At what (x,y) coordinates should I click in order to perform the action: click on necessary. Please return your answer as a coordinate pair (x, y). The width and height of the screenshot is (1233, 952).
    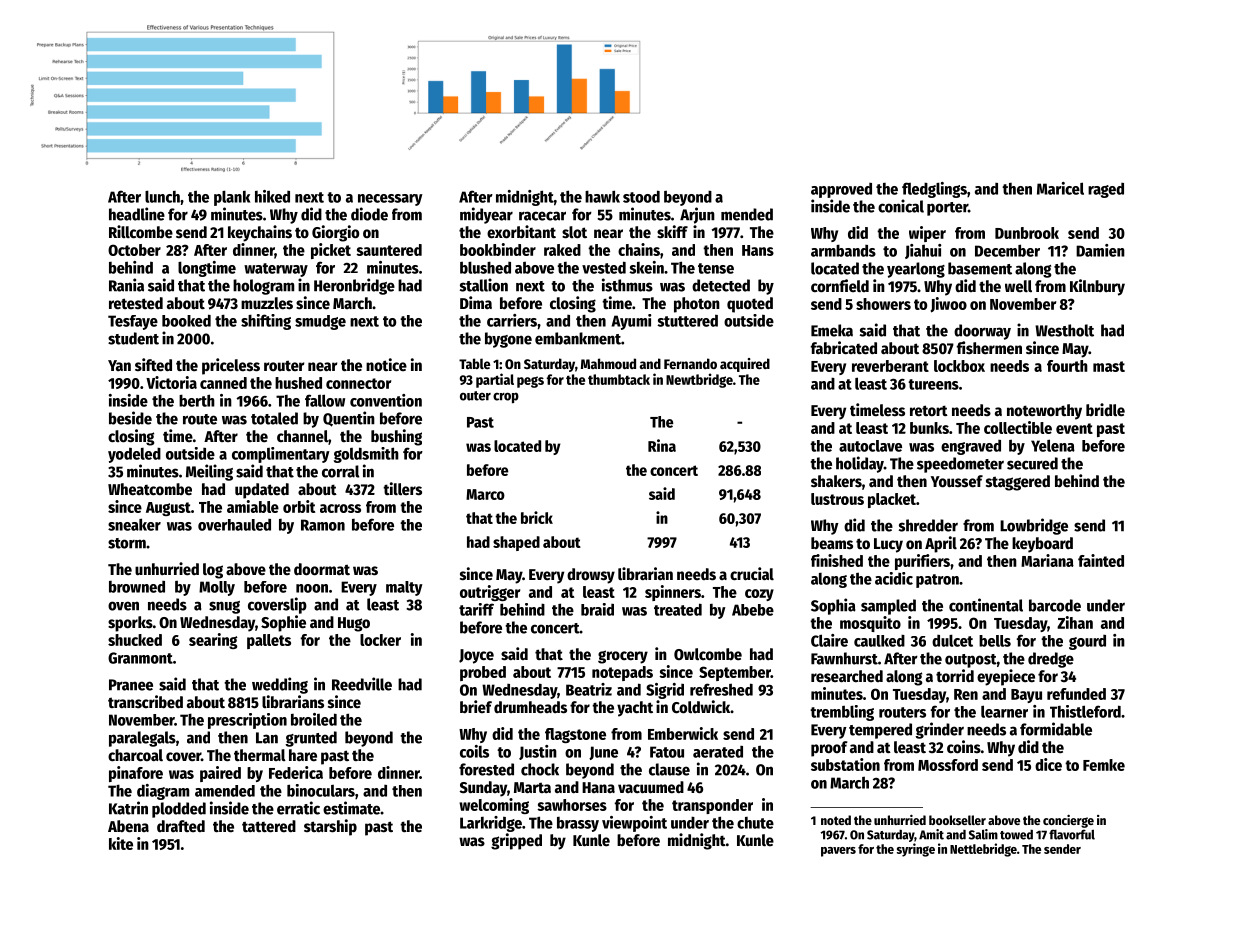
    Looking at the image, I should click on (390, 200).
